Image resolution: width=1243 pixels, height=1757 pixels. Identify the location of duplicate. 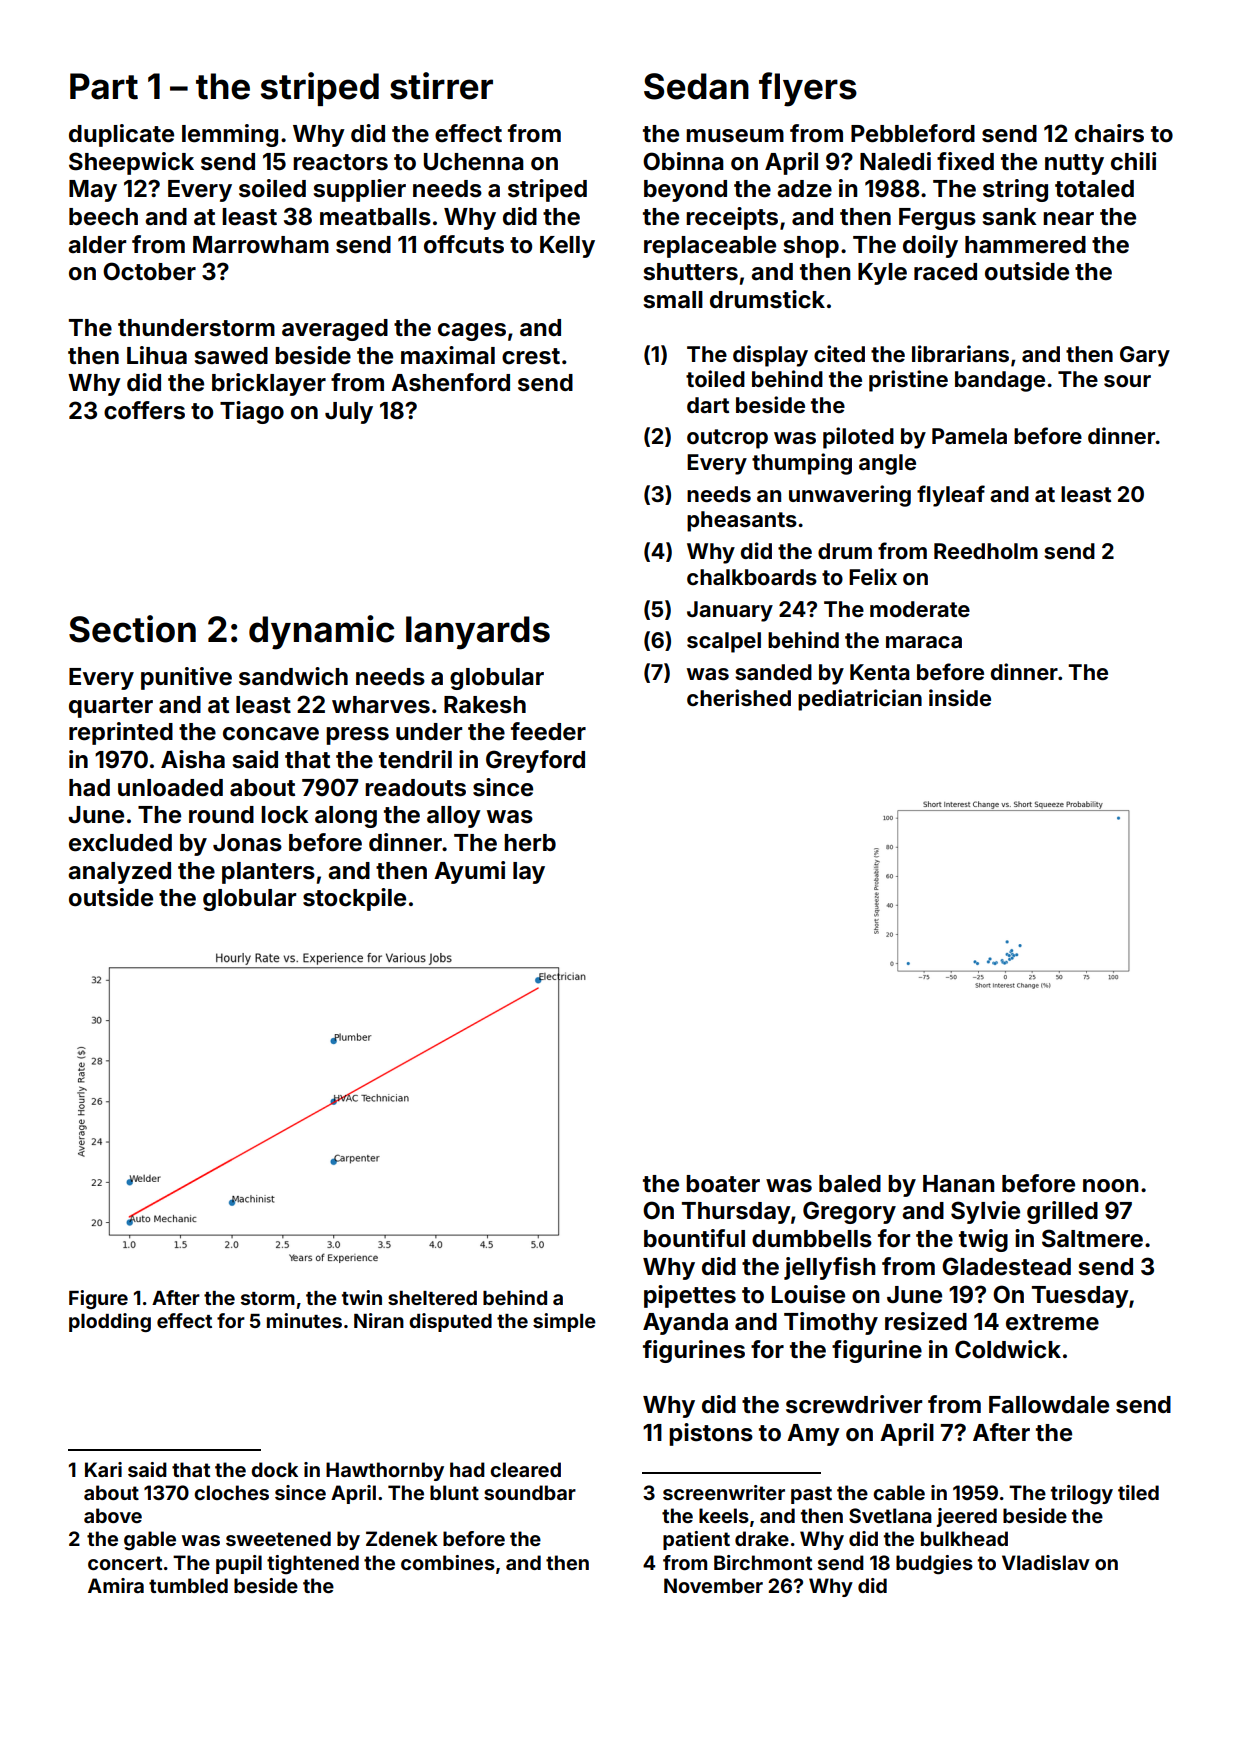
(121, 135).
